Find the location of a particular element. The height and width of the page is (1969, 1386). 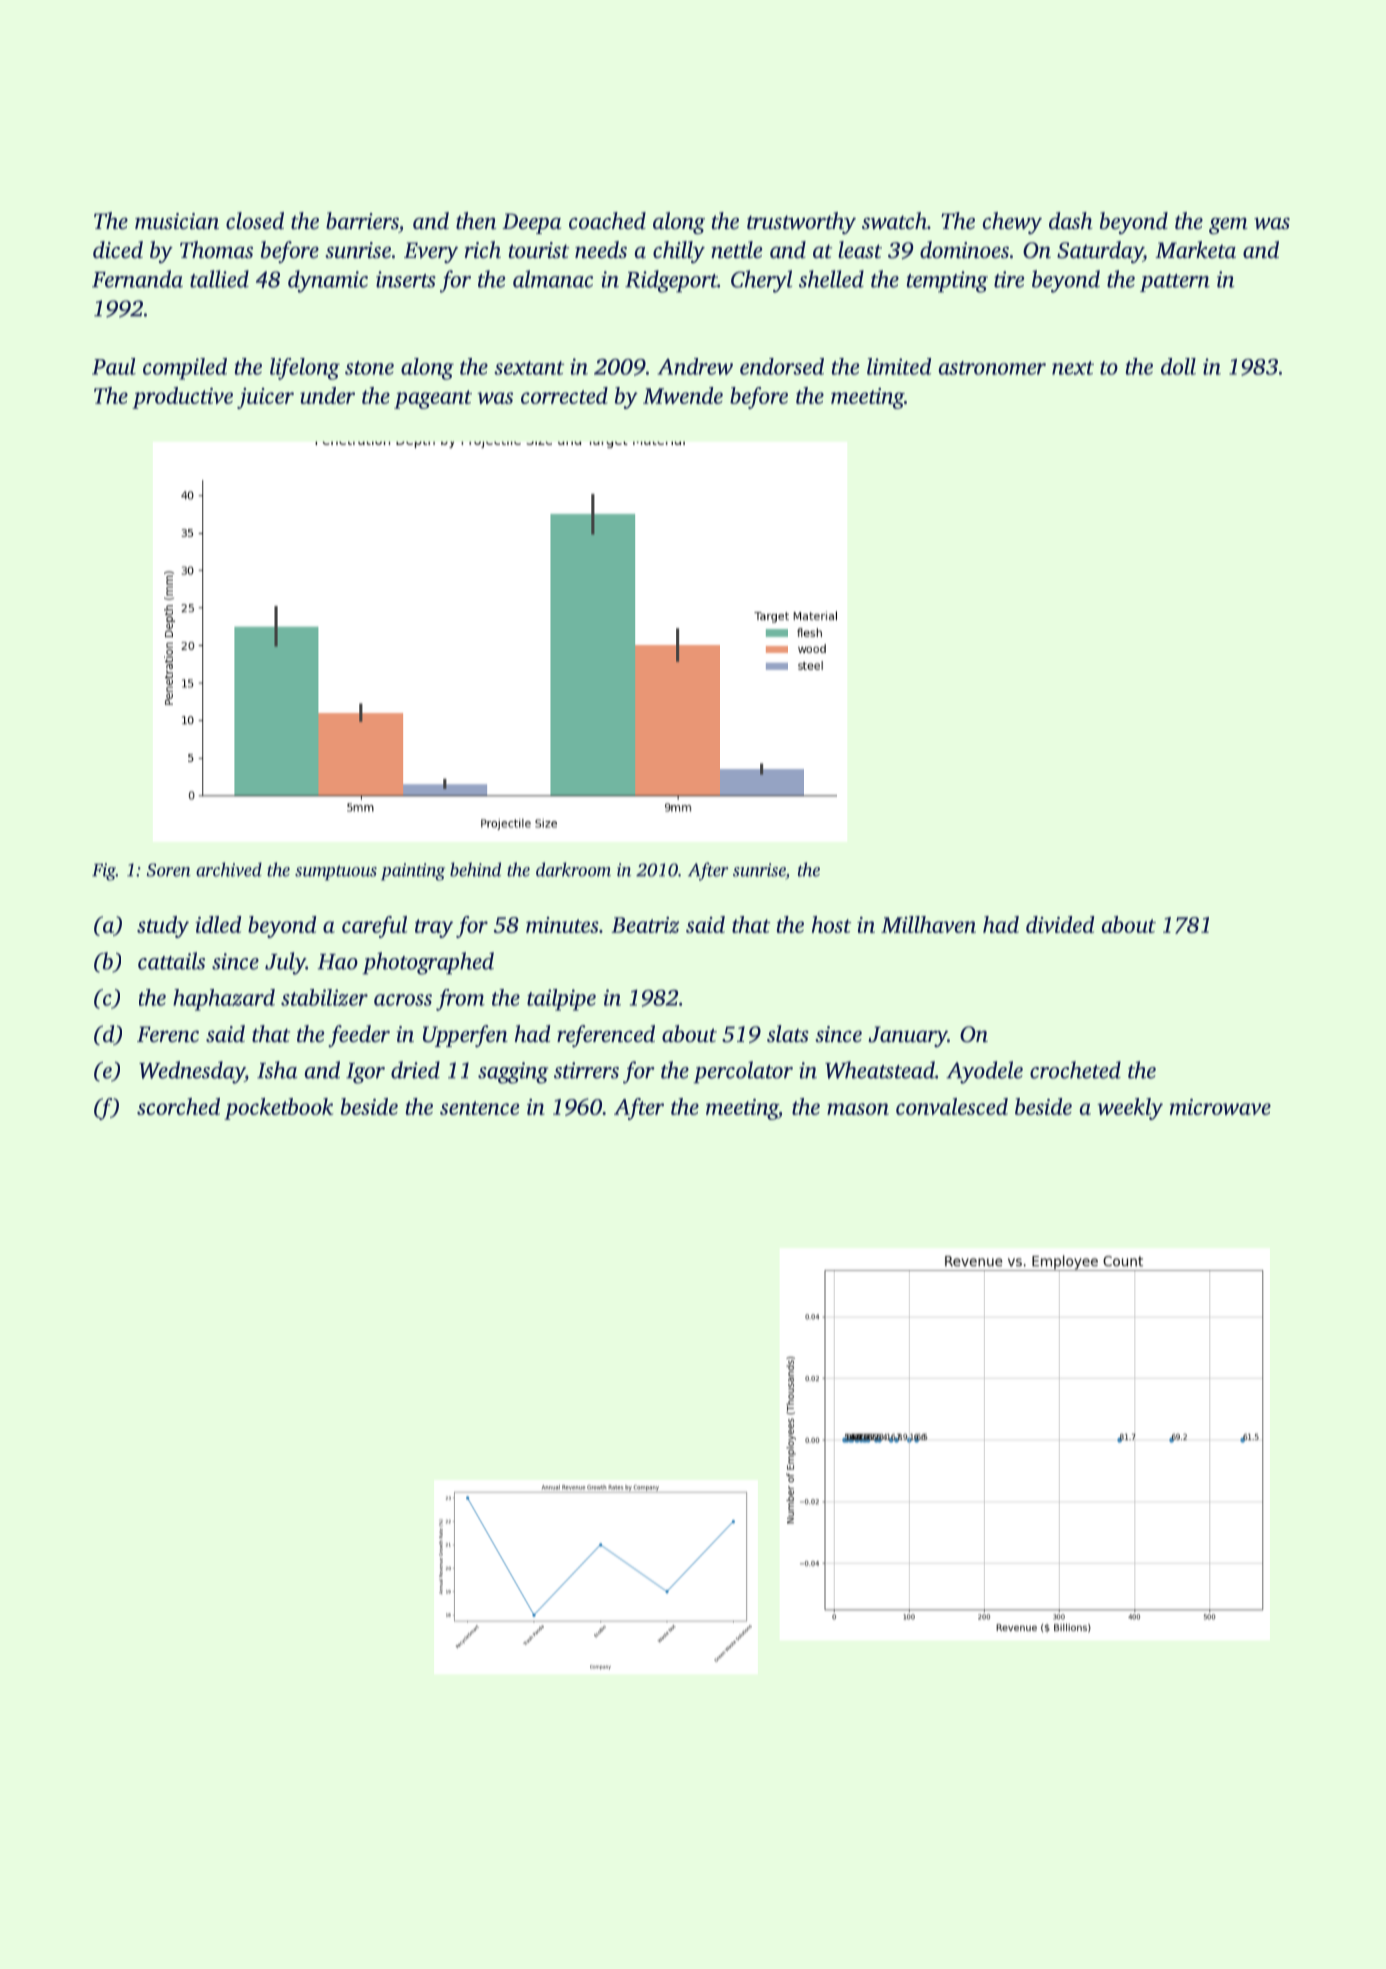

doll is located at coordinates (1178, 366).
